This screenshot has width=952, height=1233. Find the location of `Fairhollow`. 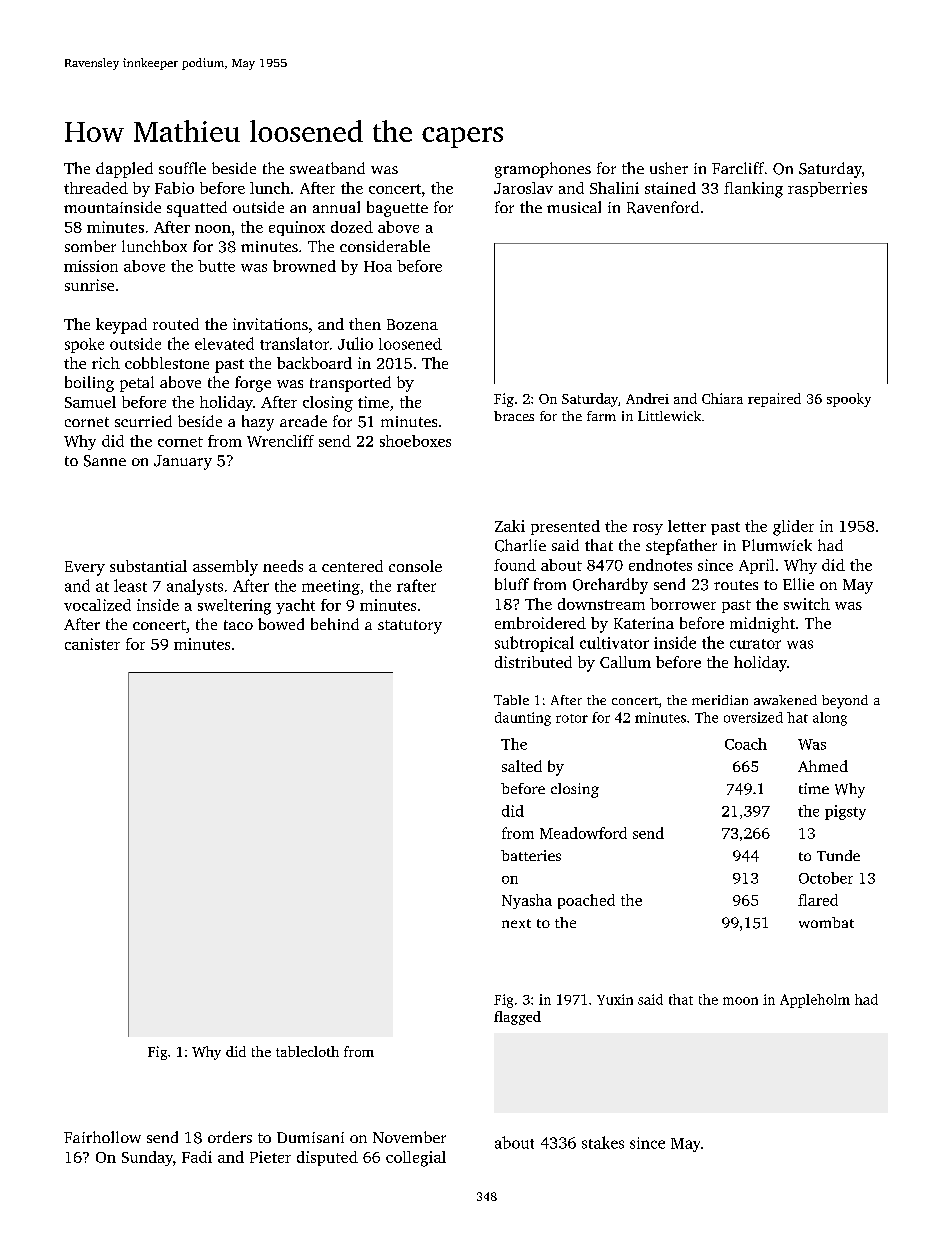

Fairhollow is located at coordinates (102, 1137).
